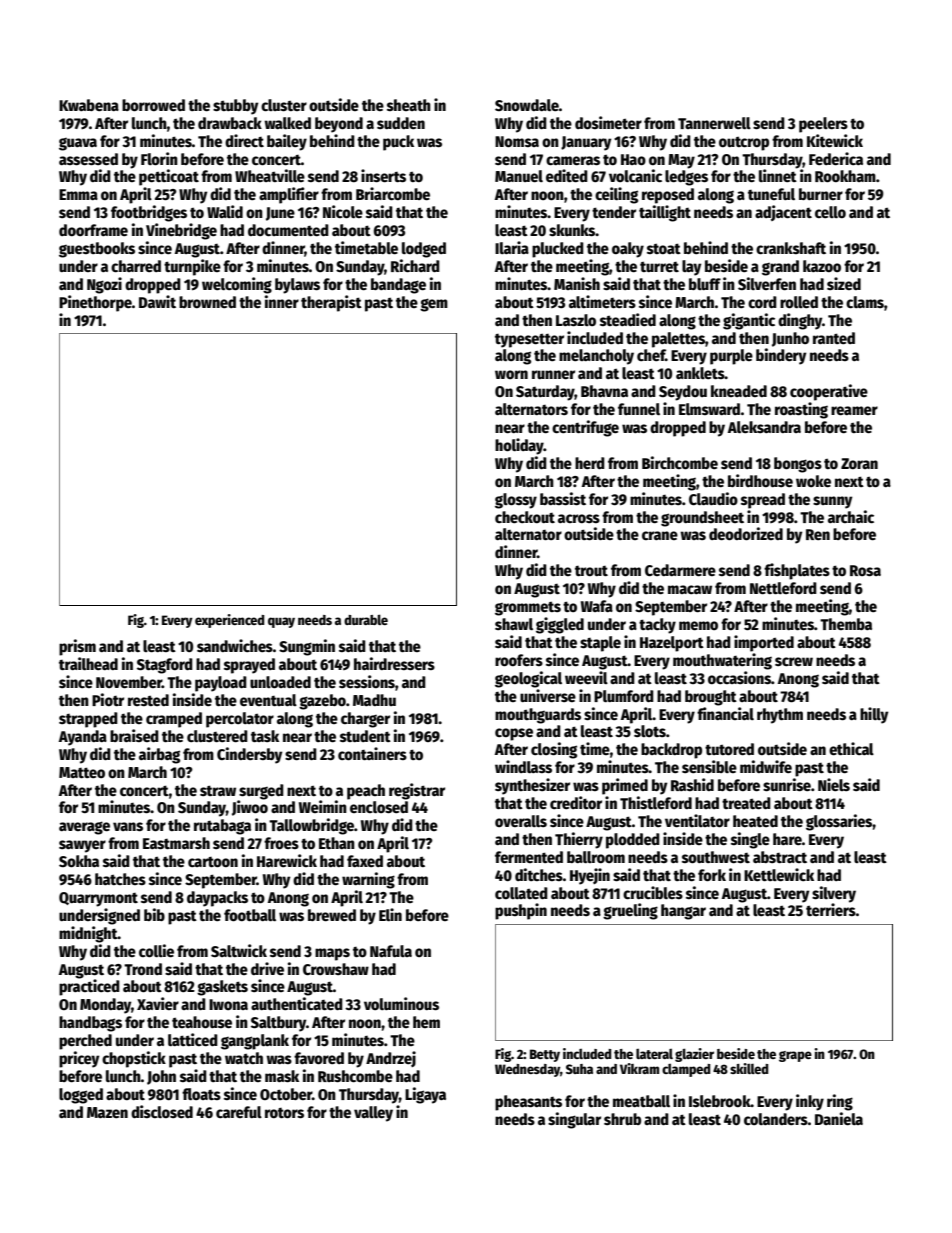 This image has width=952, height=1233. What do you see at coordinates (162, 1111) in the image?
I see `disclosed` at bounding box center [162, 1111].
